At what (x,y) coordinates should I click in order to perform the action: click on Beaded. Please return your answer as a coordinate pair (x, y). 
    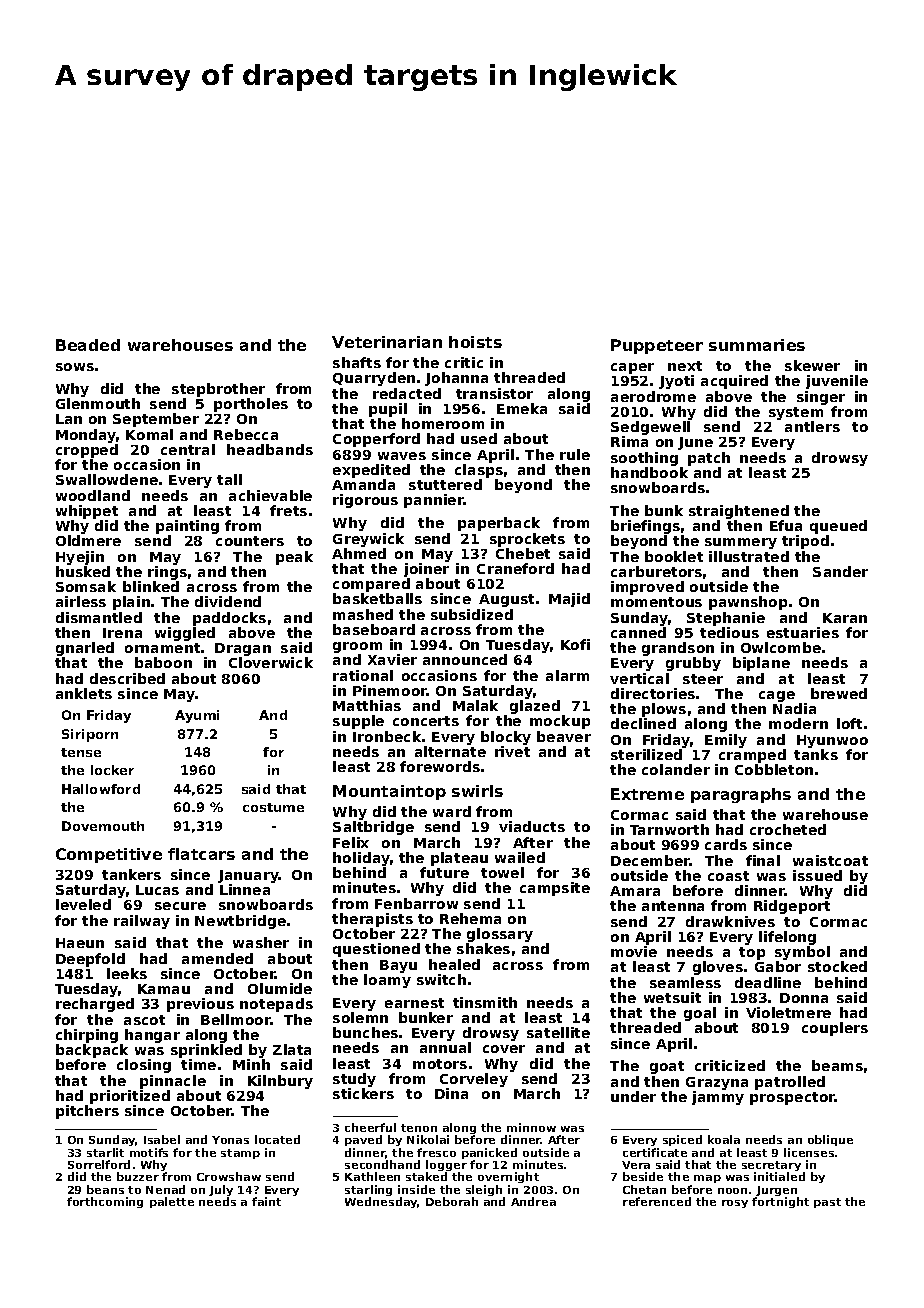
    Looking at the image, I should click on (88, 345).
